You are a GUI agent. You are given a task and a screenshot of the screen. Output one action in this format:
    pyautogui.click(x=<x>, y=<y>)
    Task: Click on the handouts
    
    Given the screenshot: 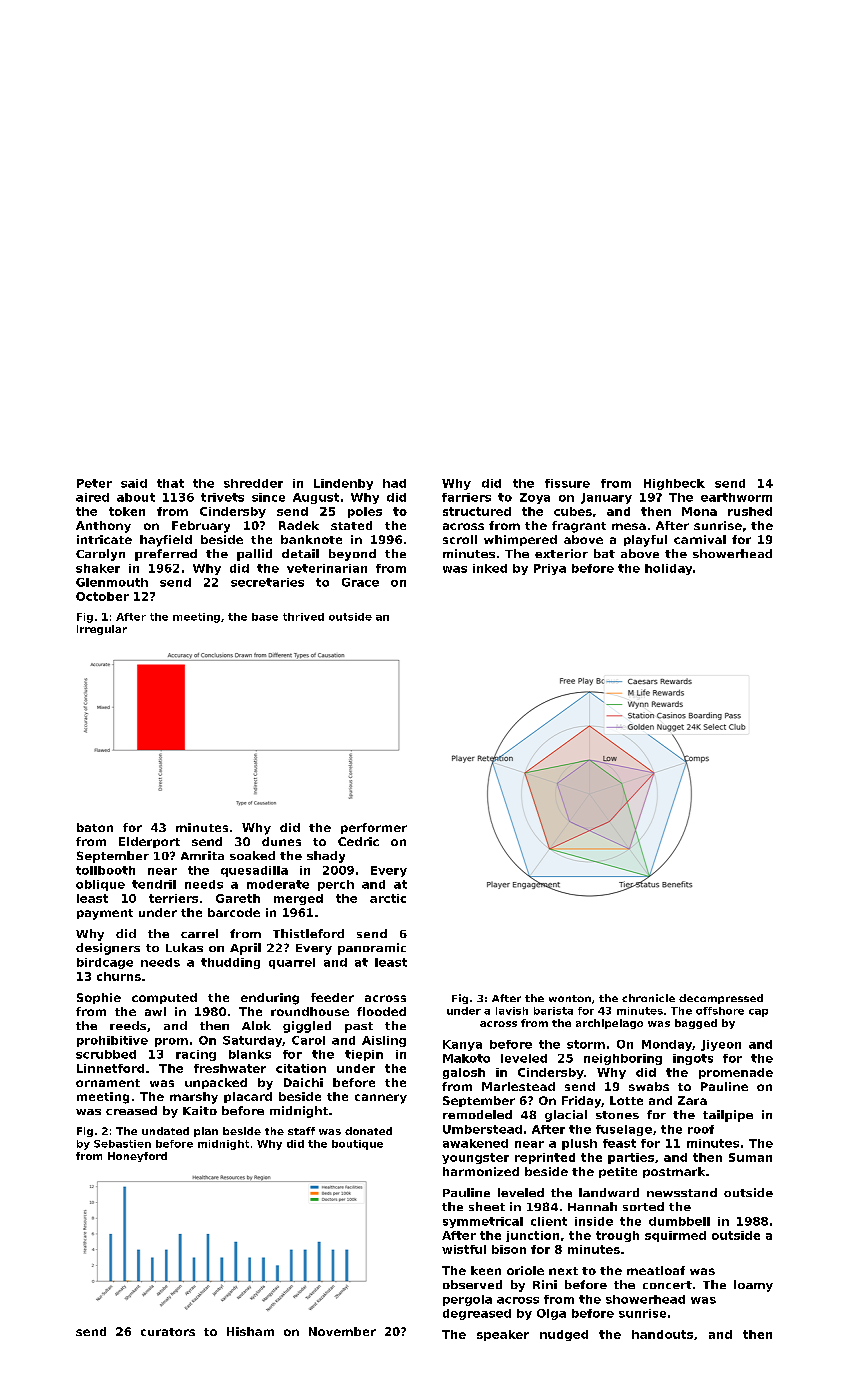 What is the action you would take?
    pyautogui.click(x=662, y=1334)
